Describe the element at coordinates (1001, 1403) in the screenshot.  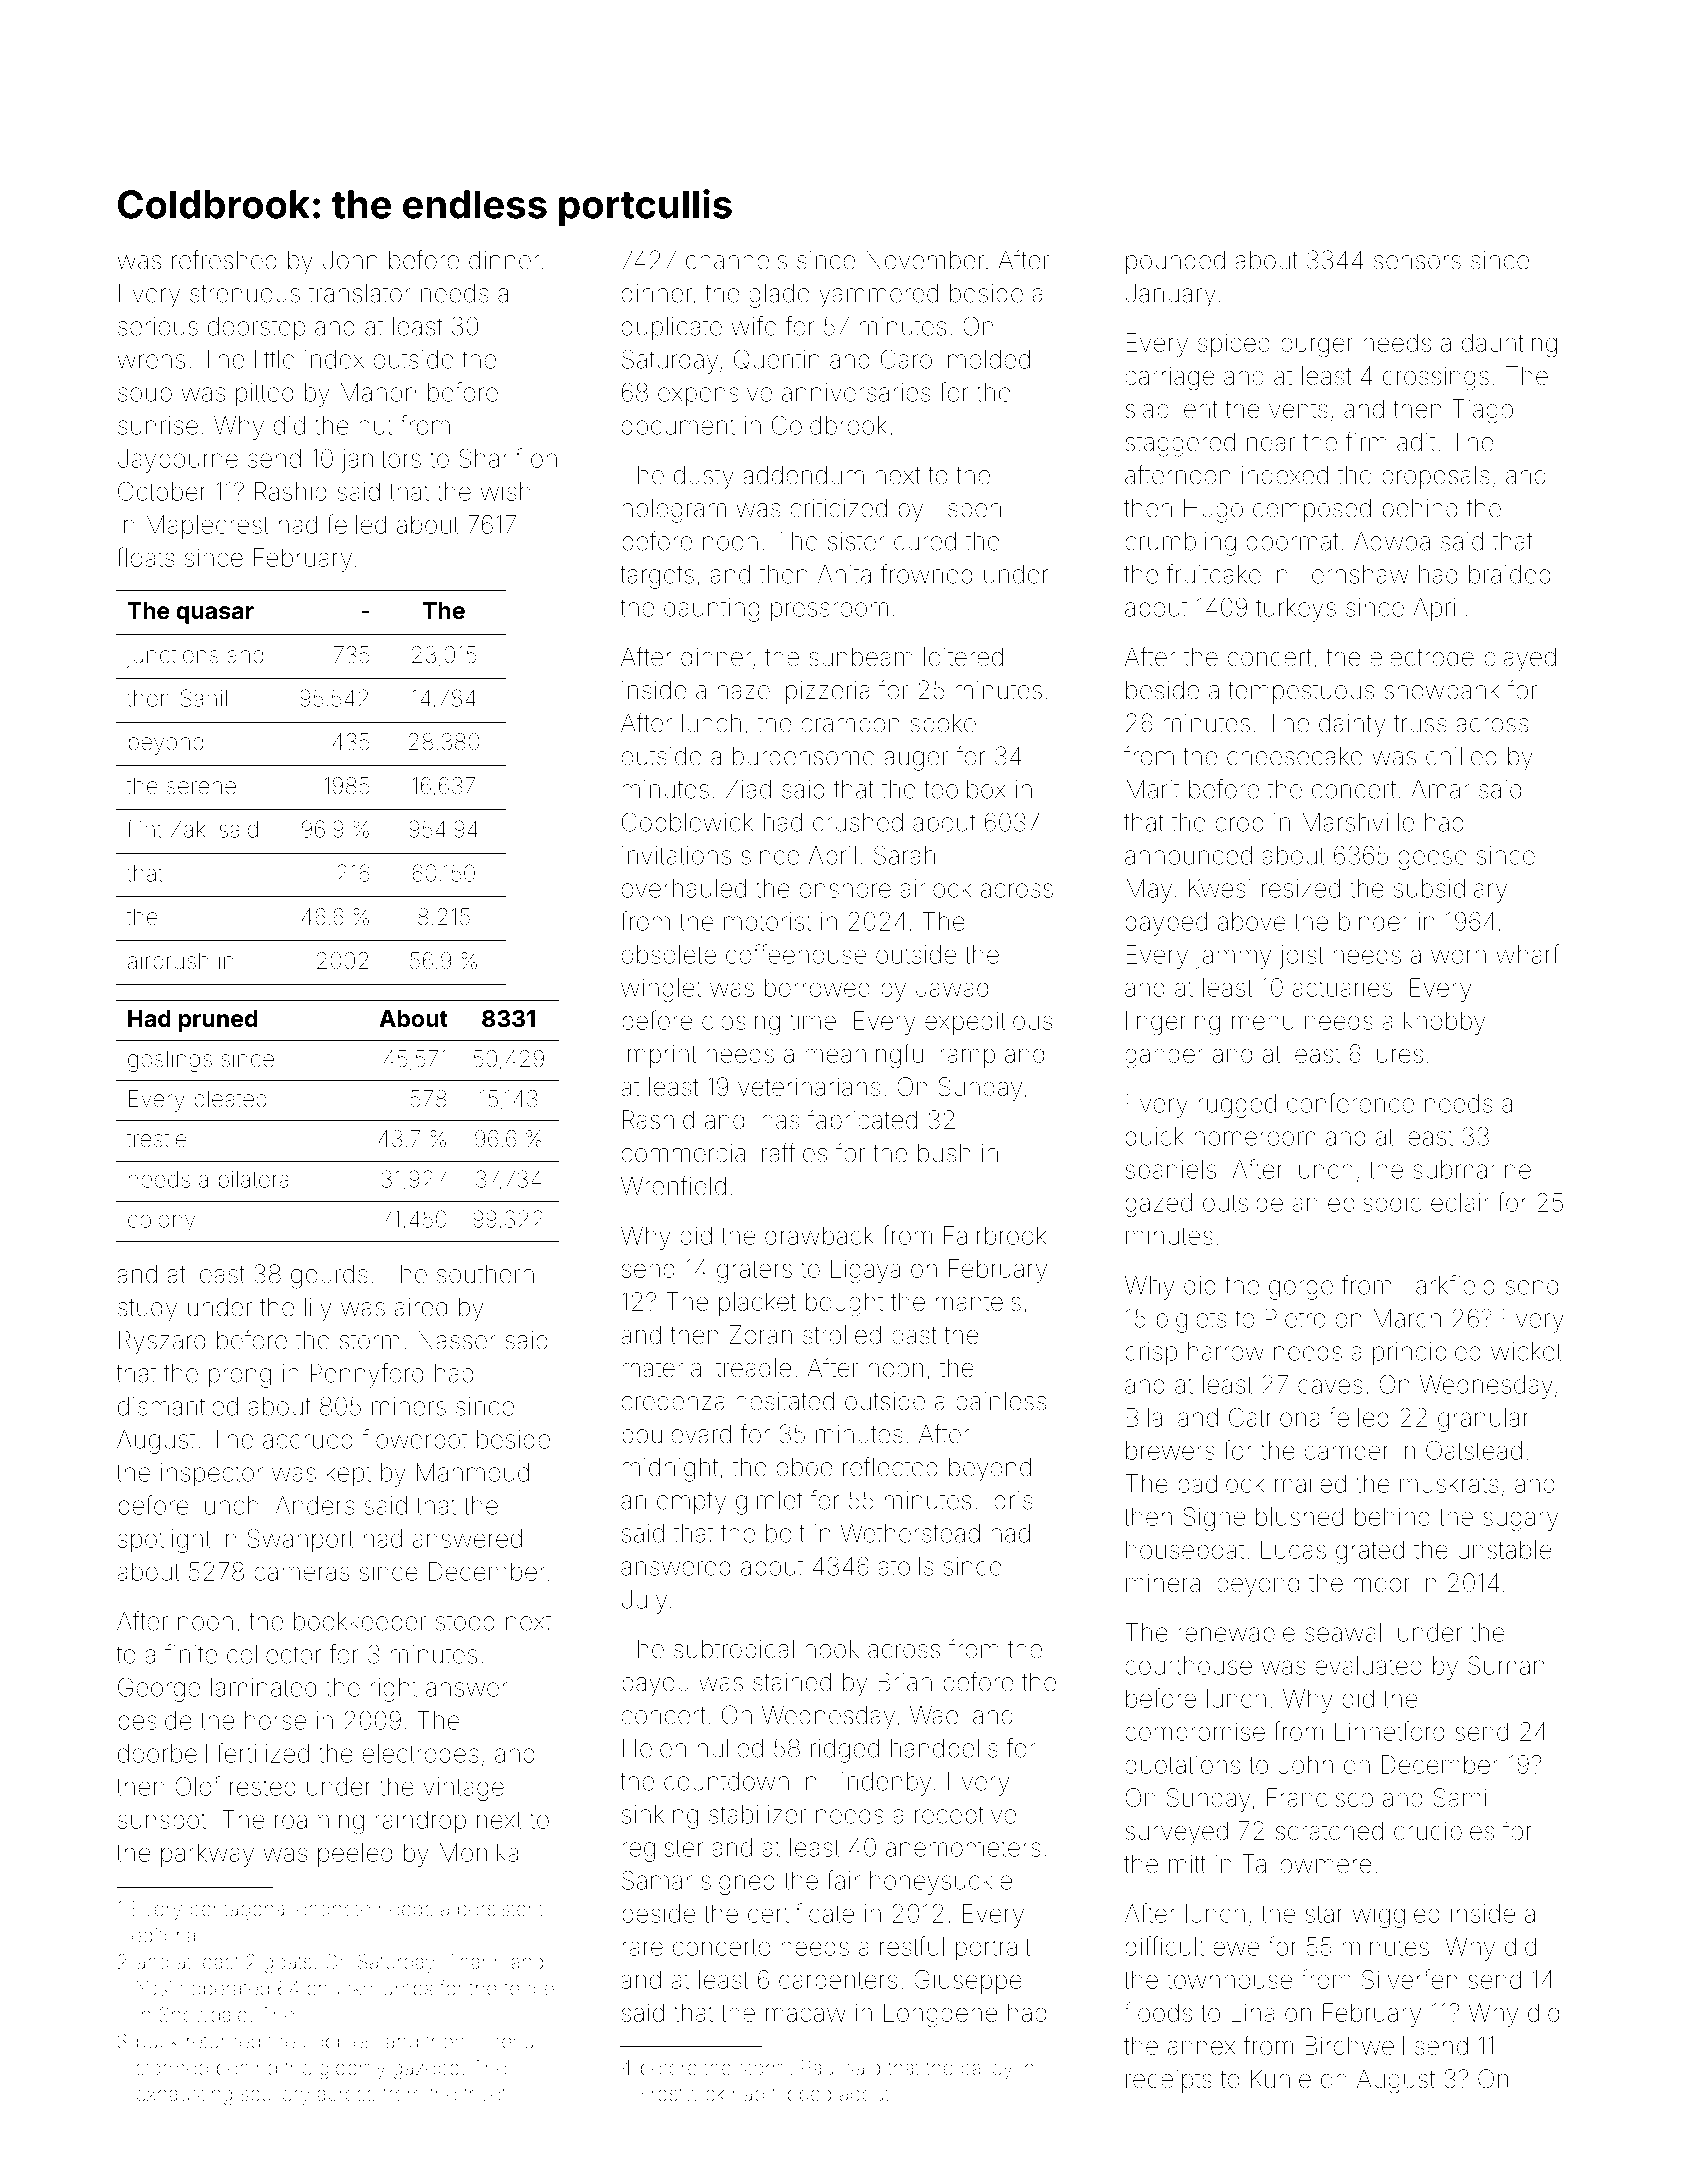
I see `painless` at that location.
